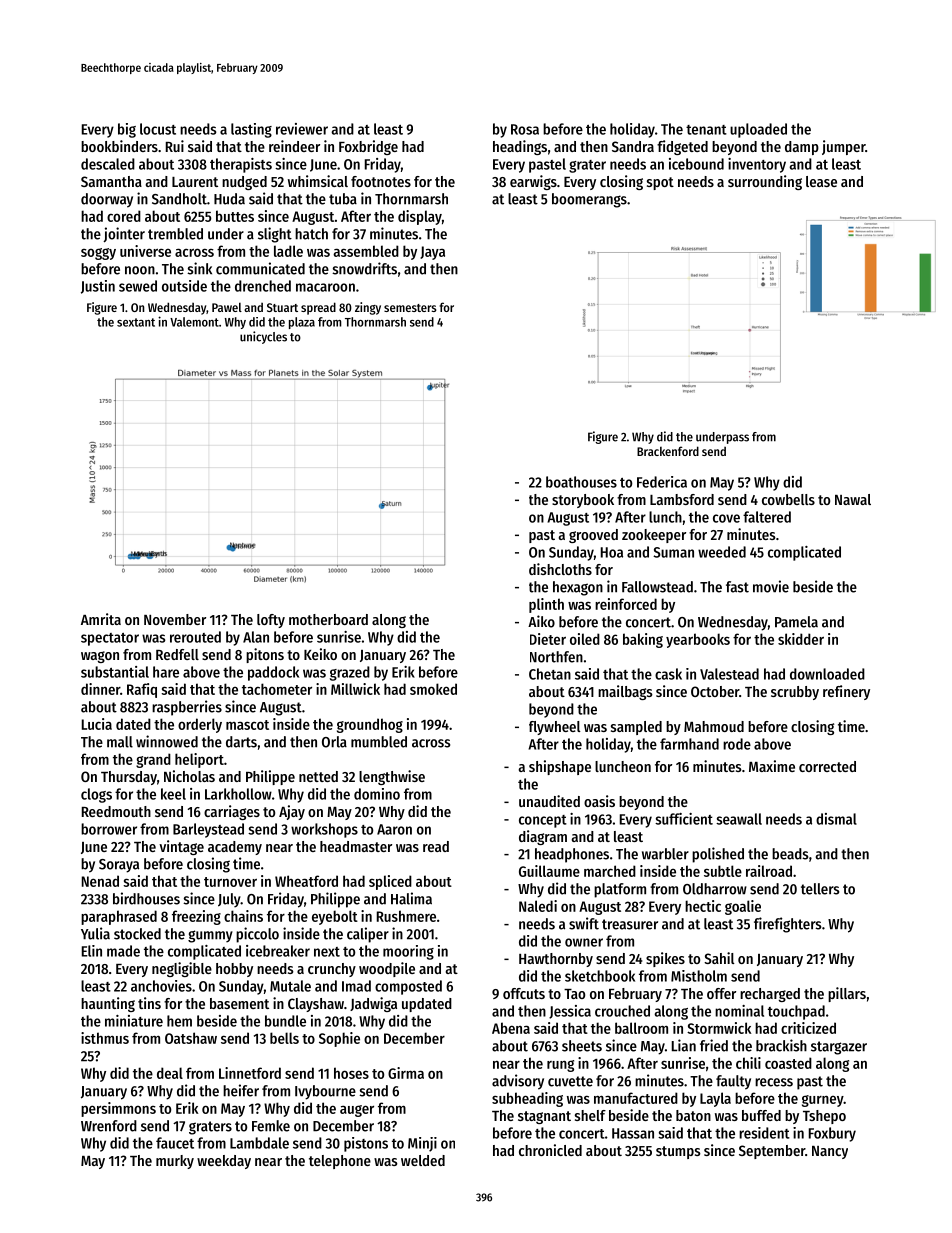  What do you see at coordinates (843, 147) in the image?
I see `jumper` at bounding box center [843, 147].
